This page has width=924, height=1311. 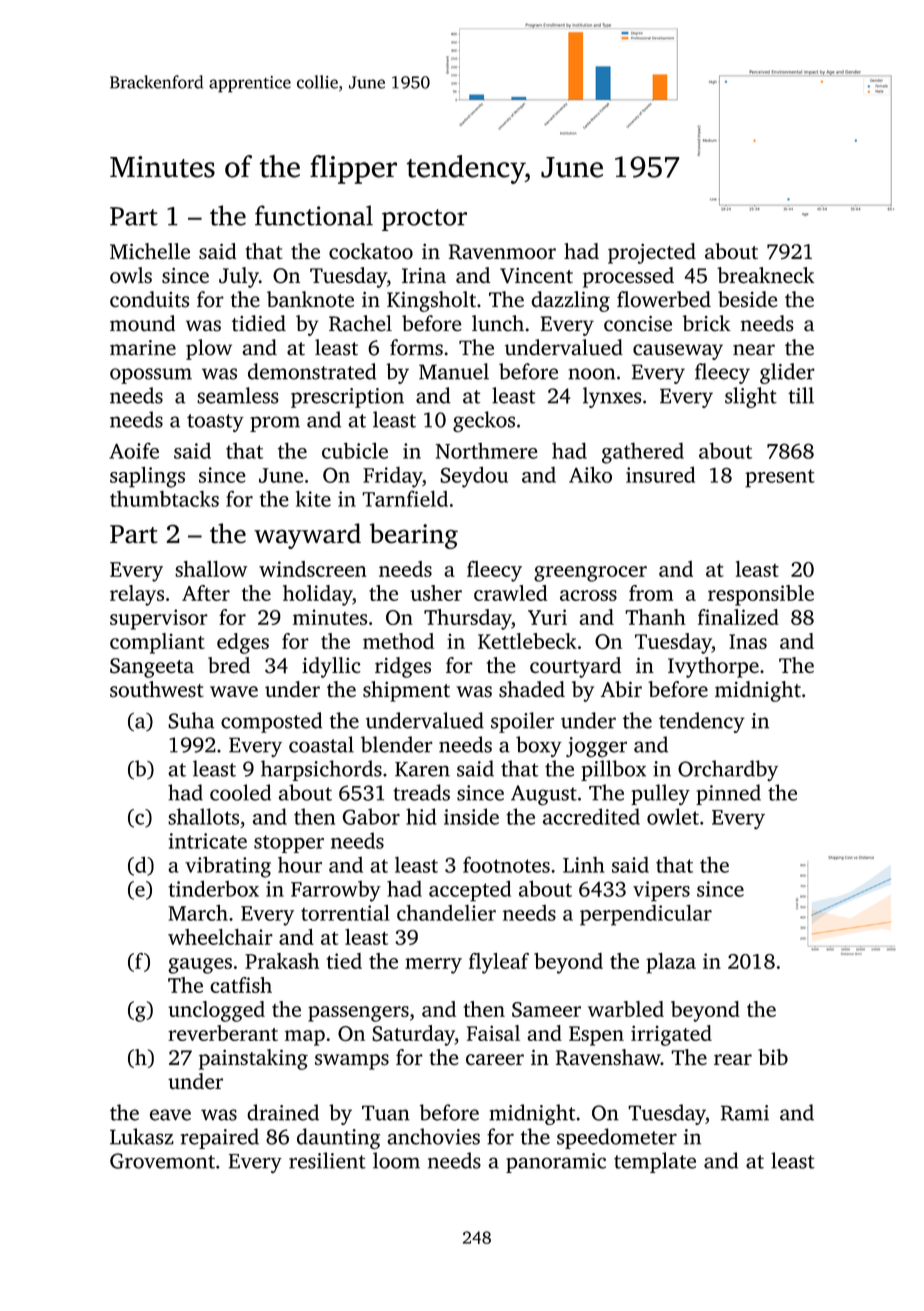 What do you see at coordinates (754, 350) in the page?
I see `near` at bounding box center [754, 350].
